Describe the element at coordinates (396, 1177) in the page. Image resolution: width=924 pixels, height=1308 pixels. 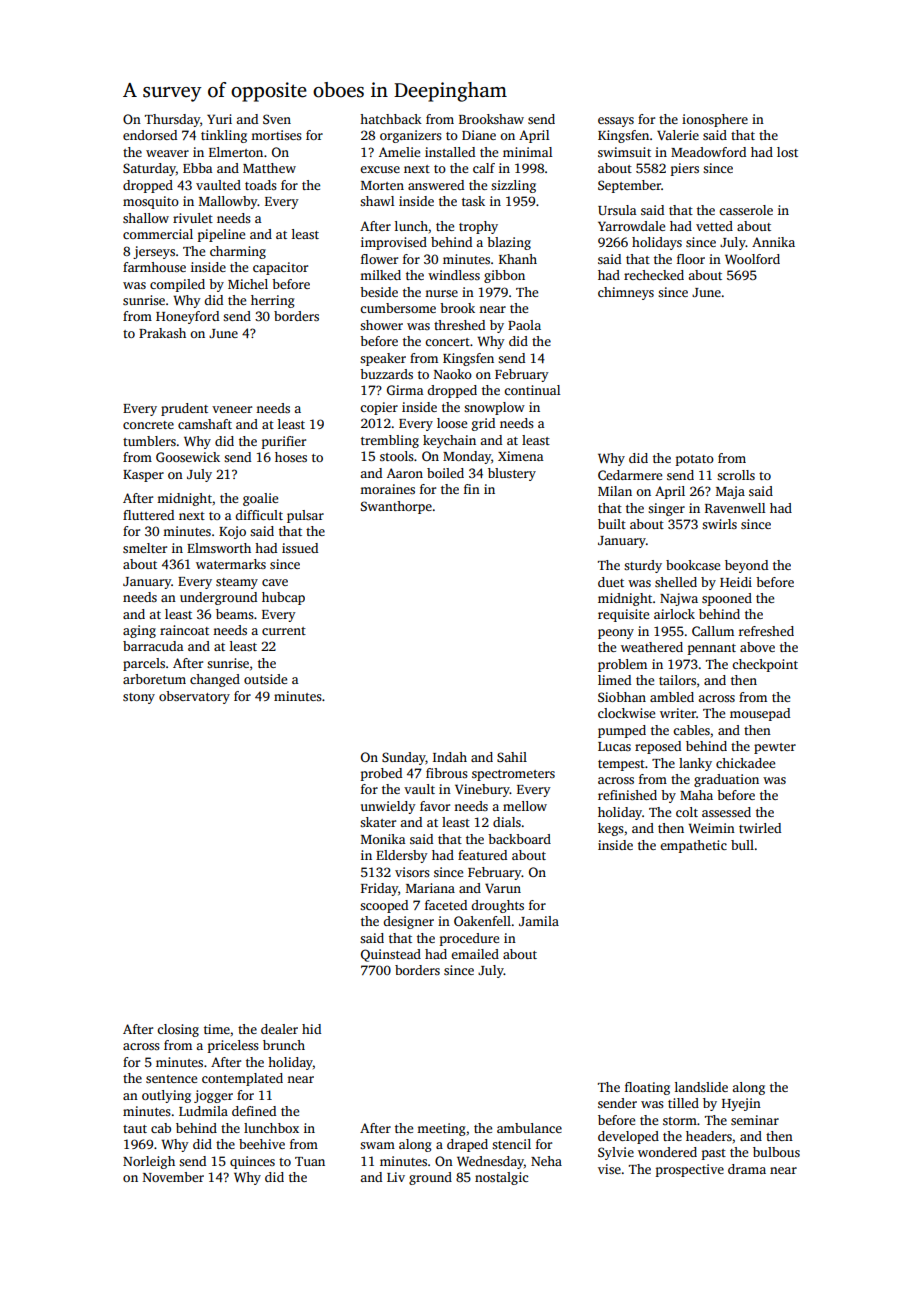
I see `Liv` at that location.
